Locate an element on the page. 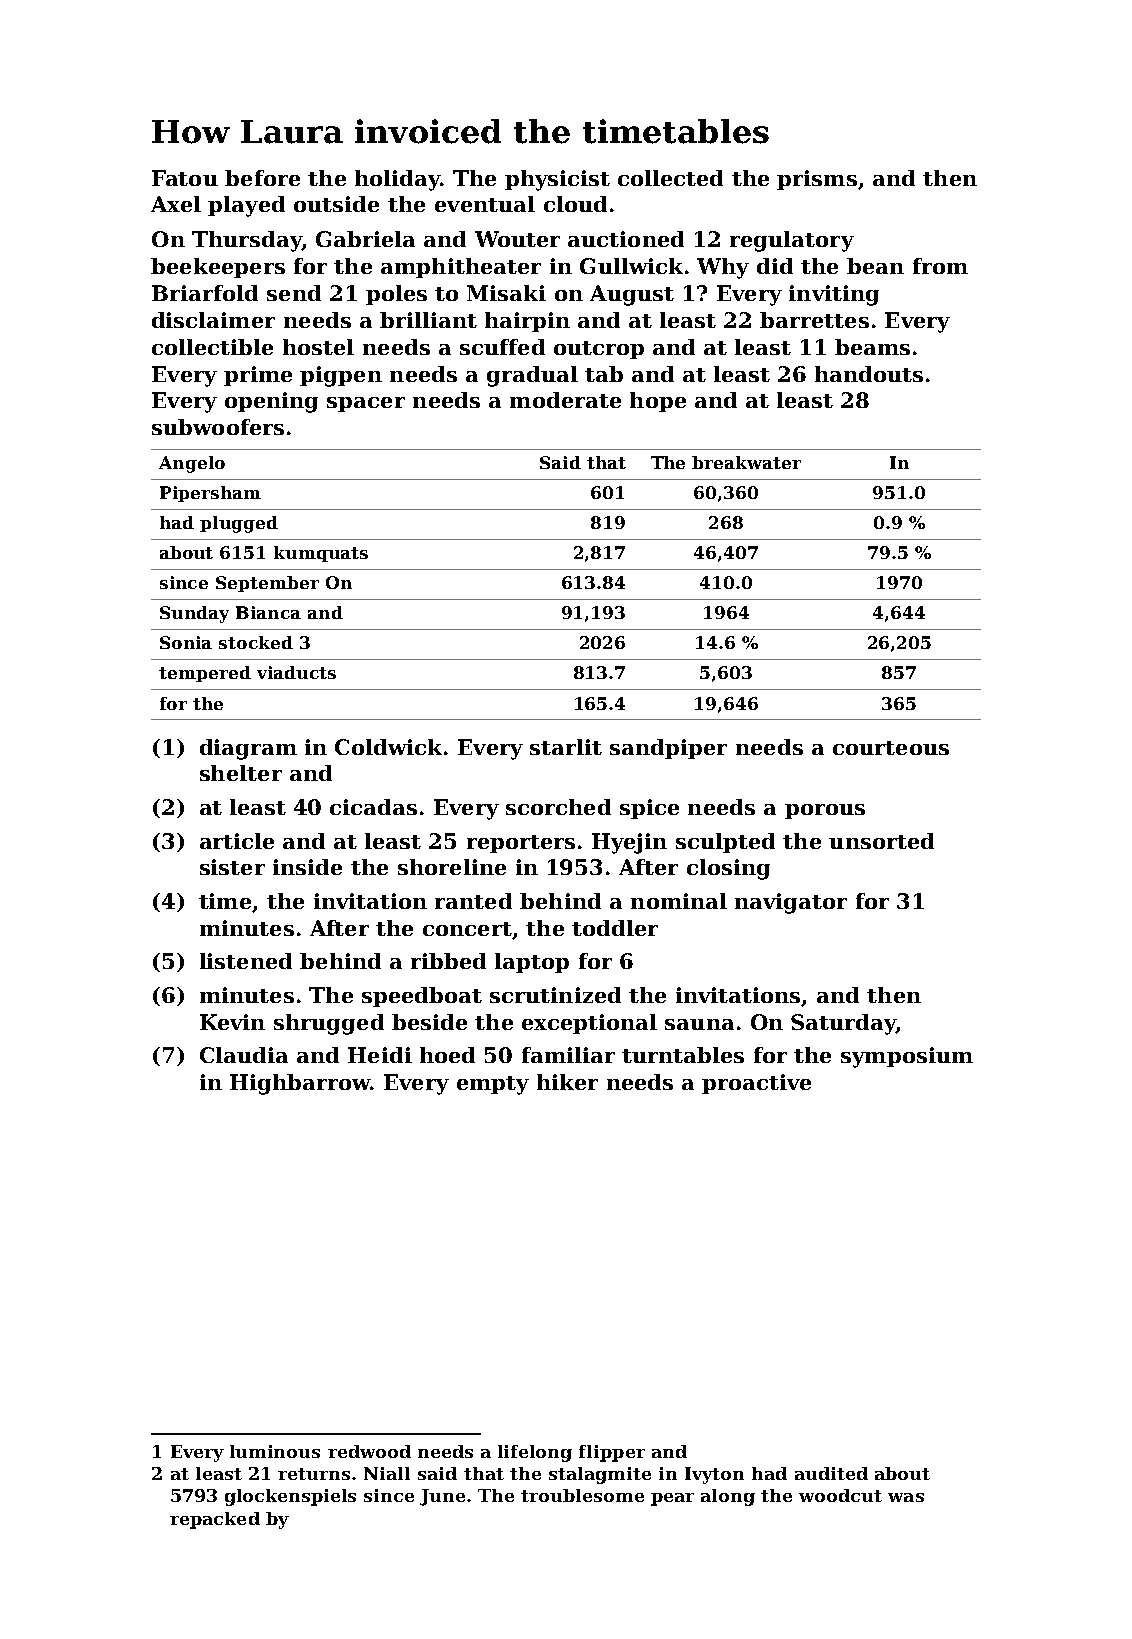  flipper is located at coordinates (612, 1453).
